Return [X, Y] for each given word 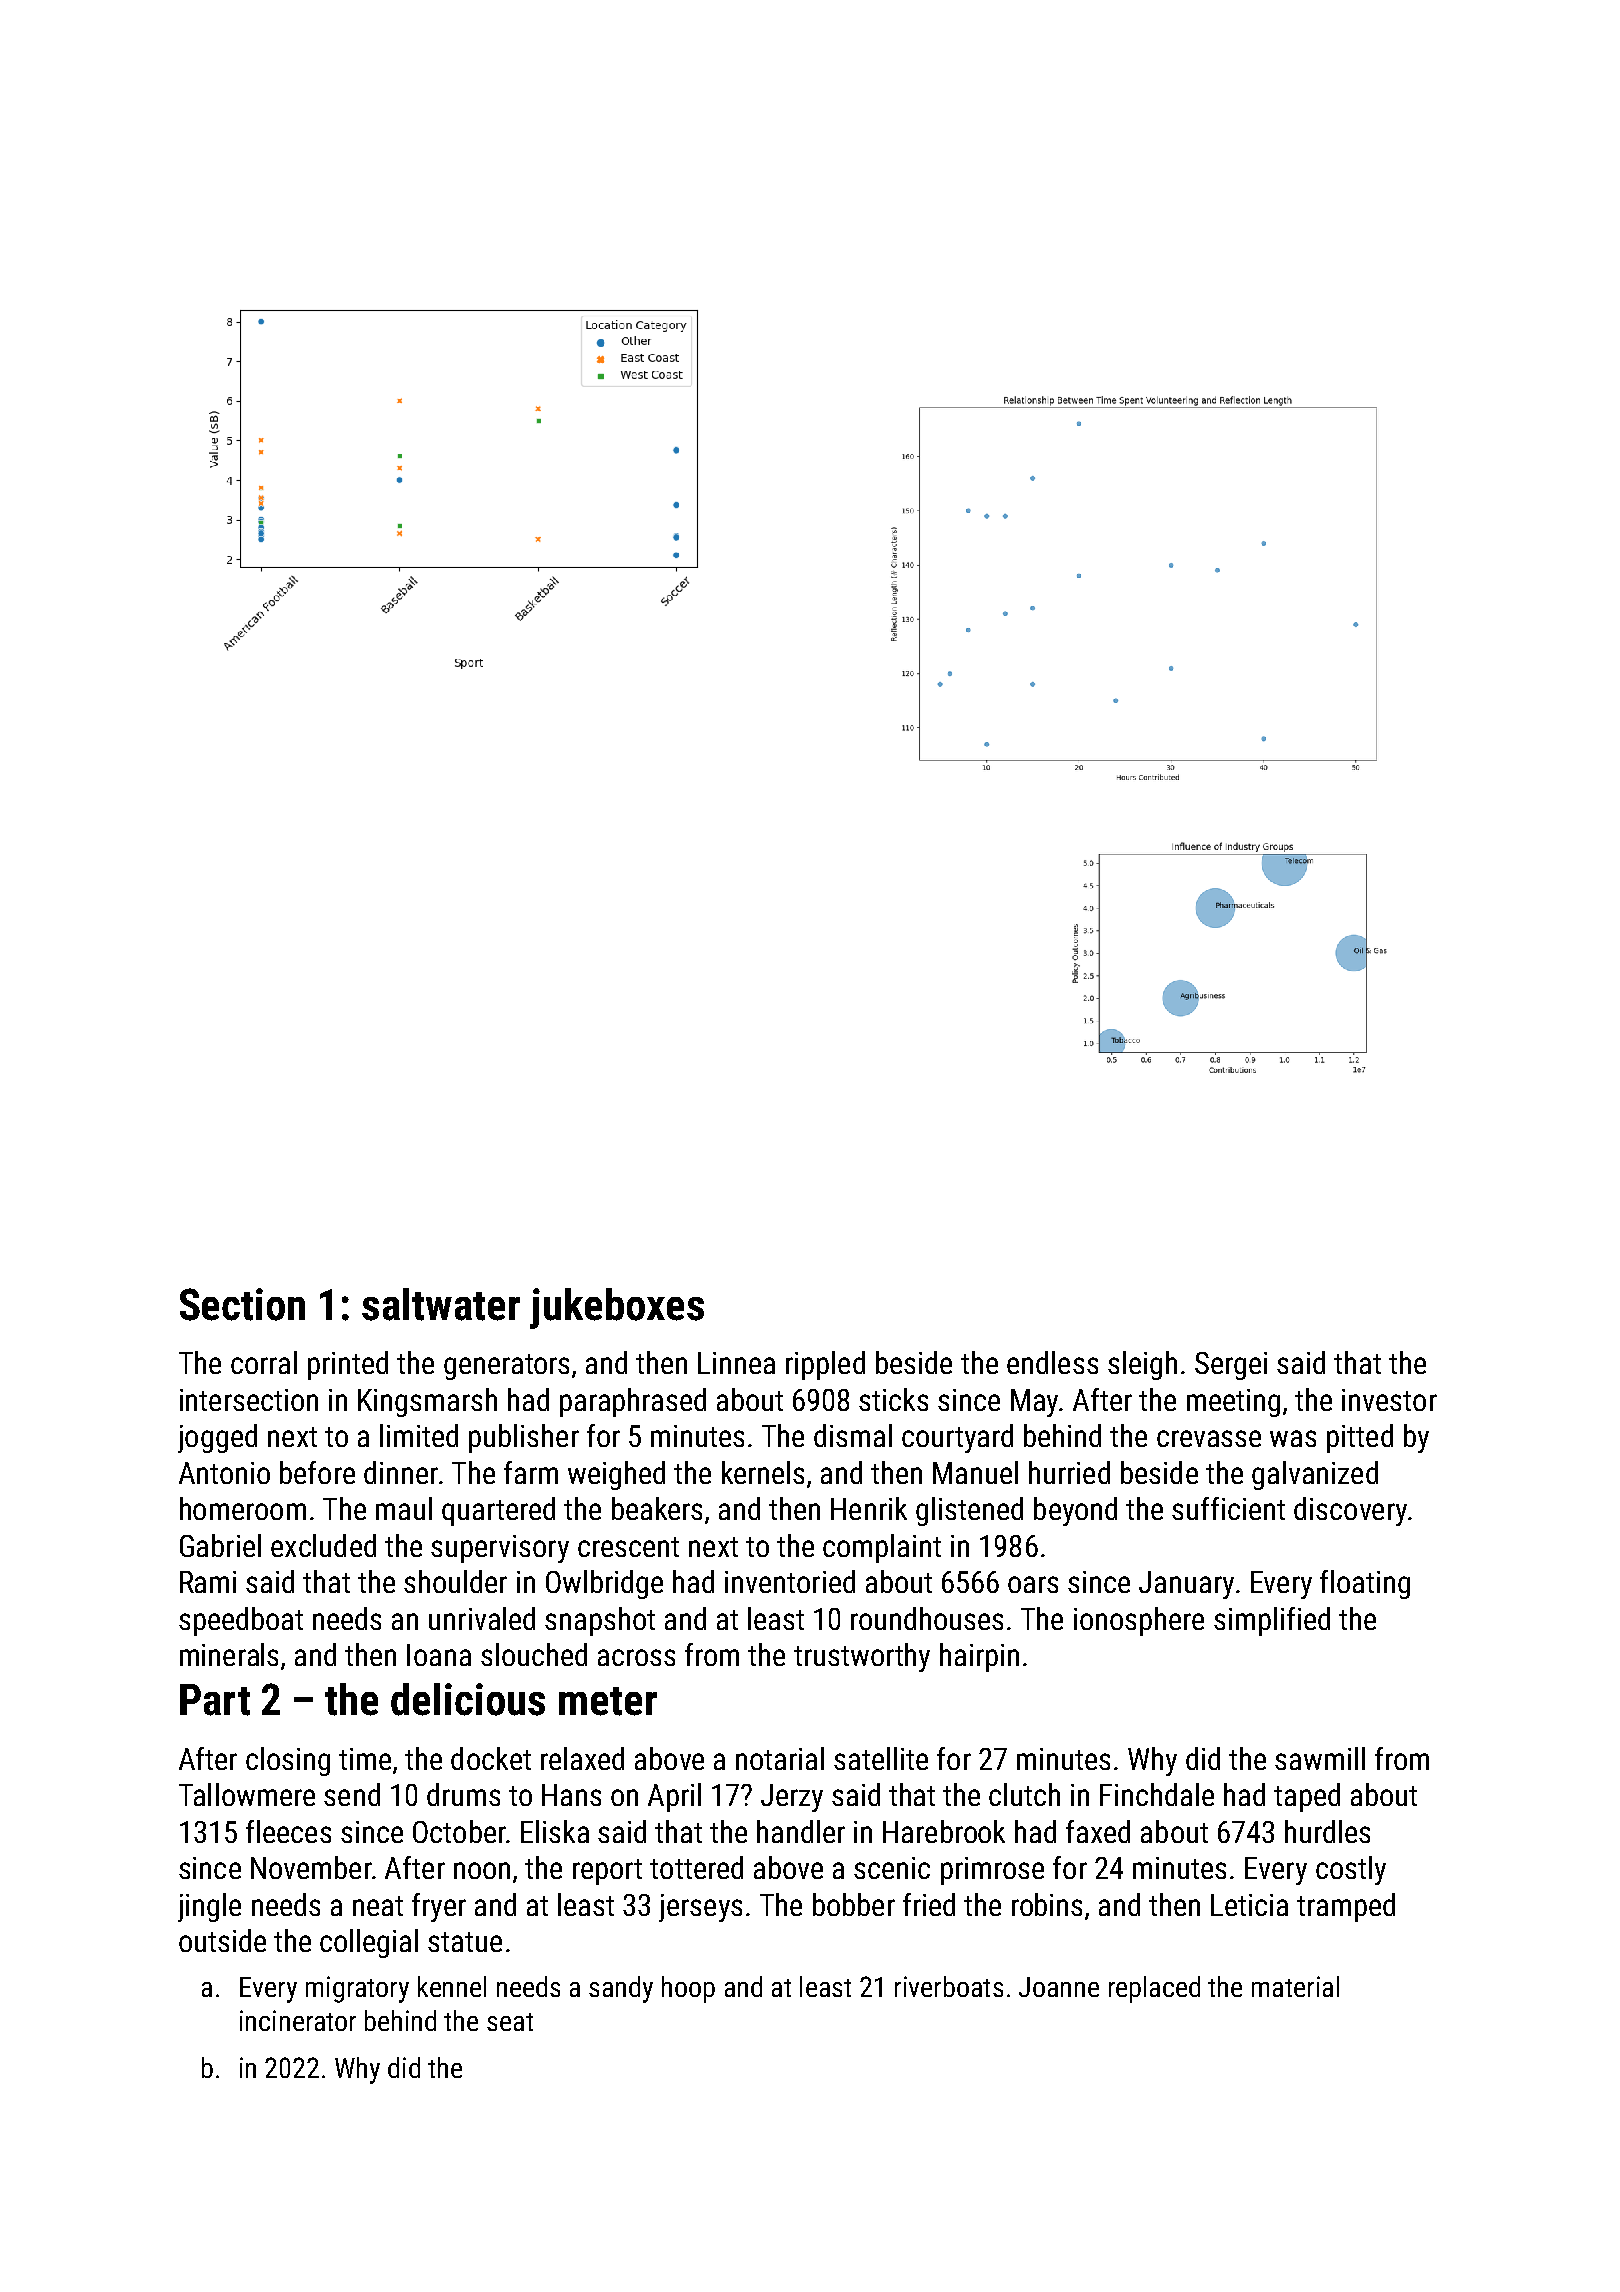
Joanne [1059, 1987]
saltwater [441, 1304]
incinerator [298, 2020]
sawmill [1320, 1758]
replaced [1154, 1989]
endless [1052, 1362]
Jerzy [792, 1798]
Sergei [1231, 1366]
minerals [229, 1654]
